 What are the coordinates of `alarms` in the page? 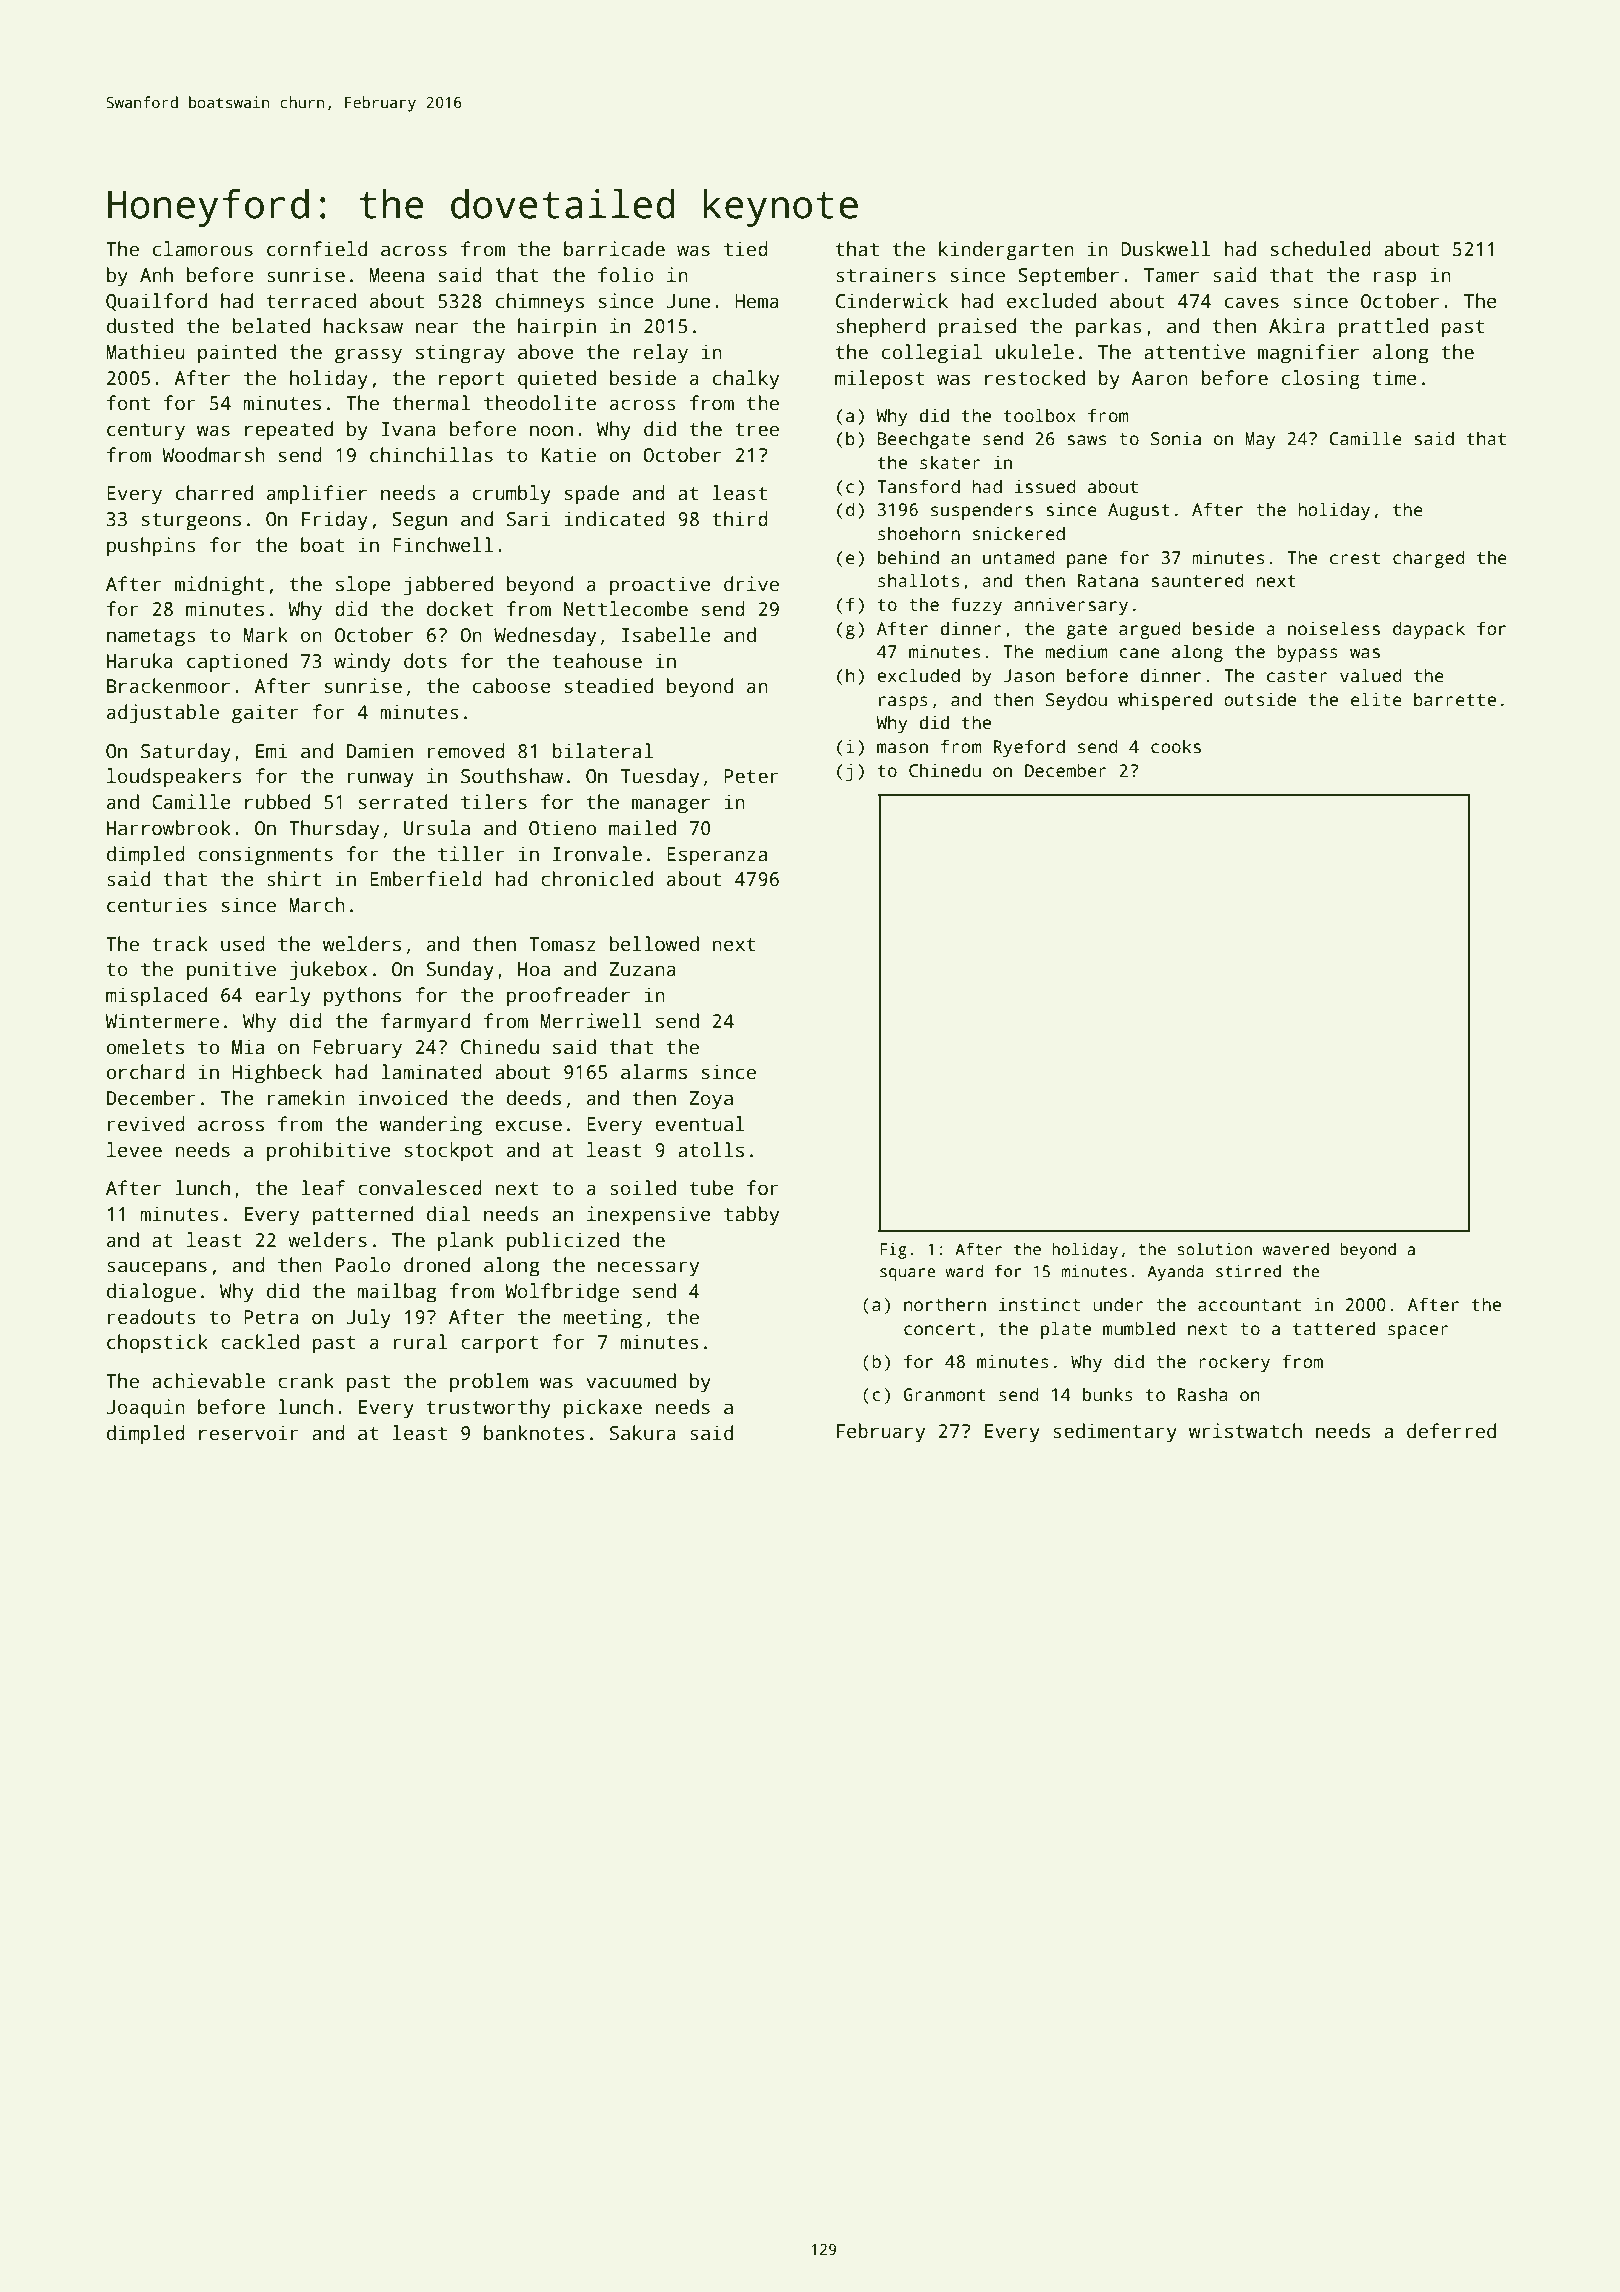 It's located at (654, 1072).
